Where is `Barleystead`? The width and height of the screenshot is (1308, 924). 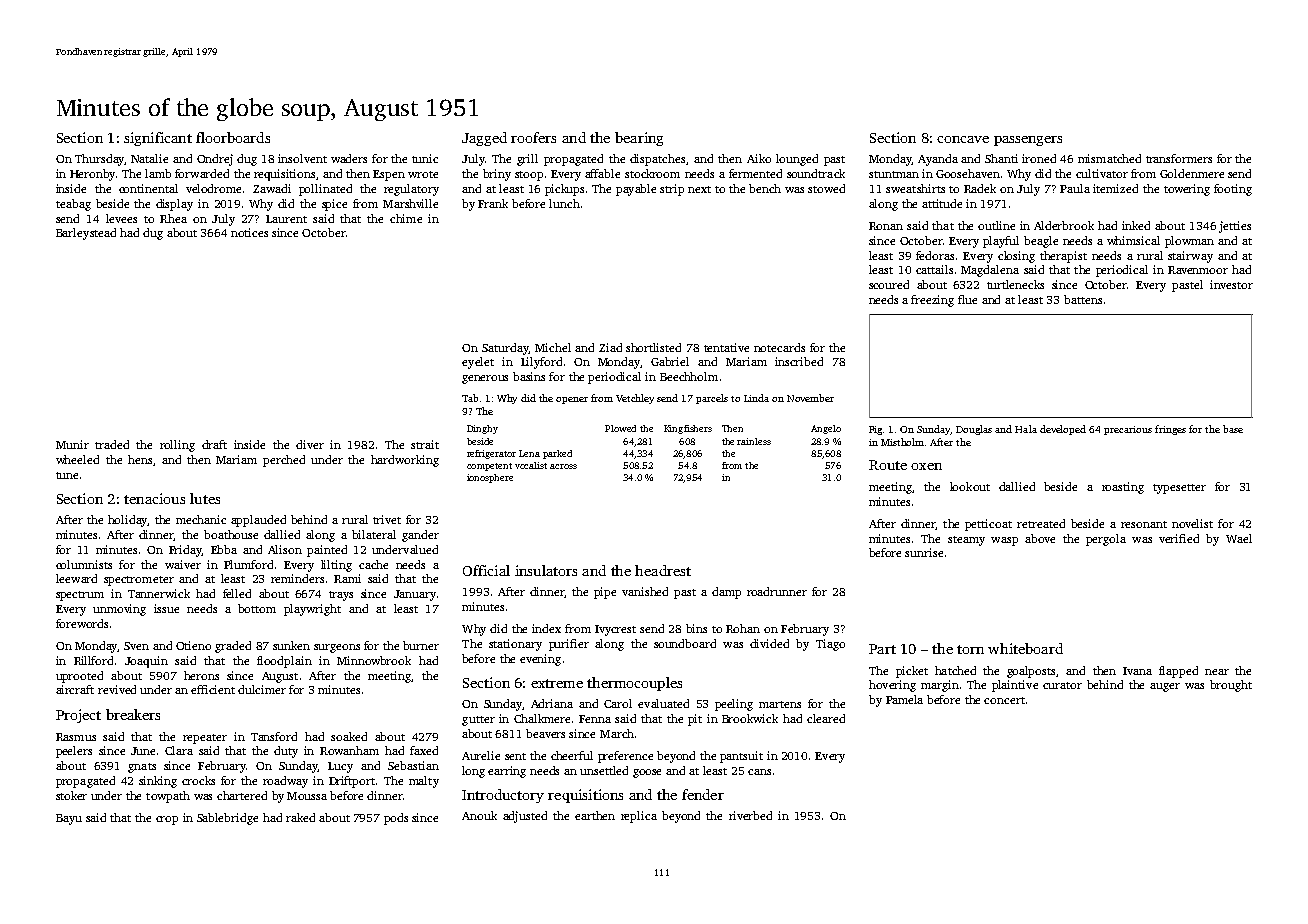 Barleystead is located at coordinates (86, 234).
